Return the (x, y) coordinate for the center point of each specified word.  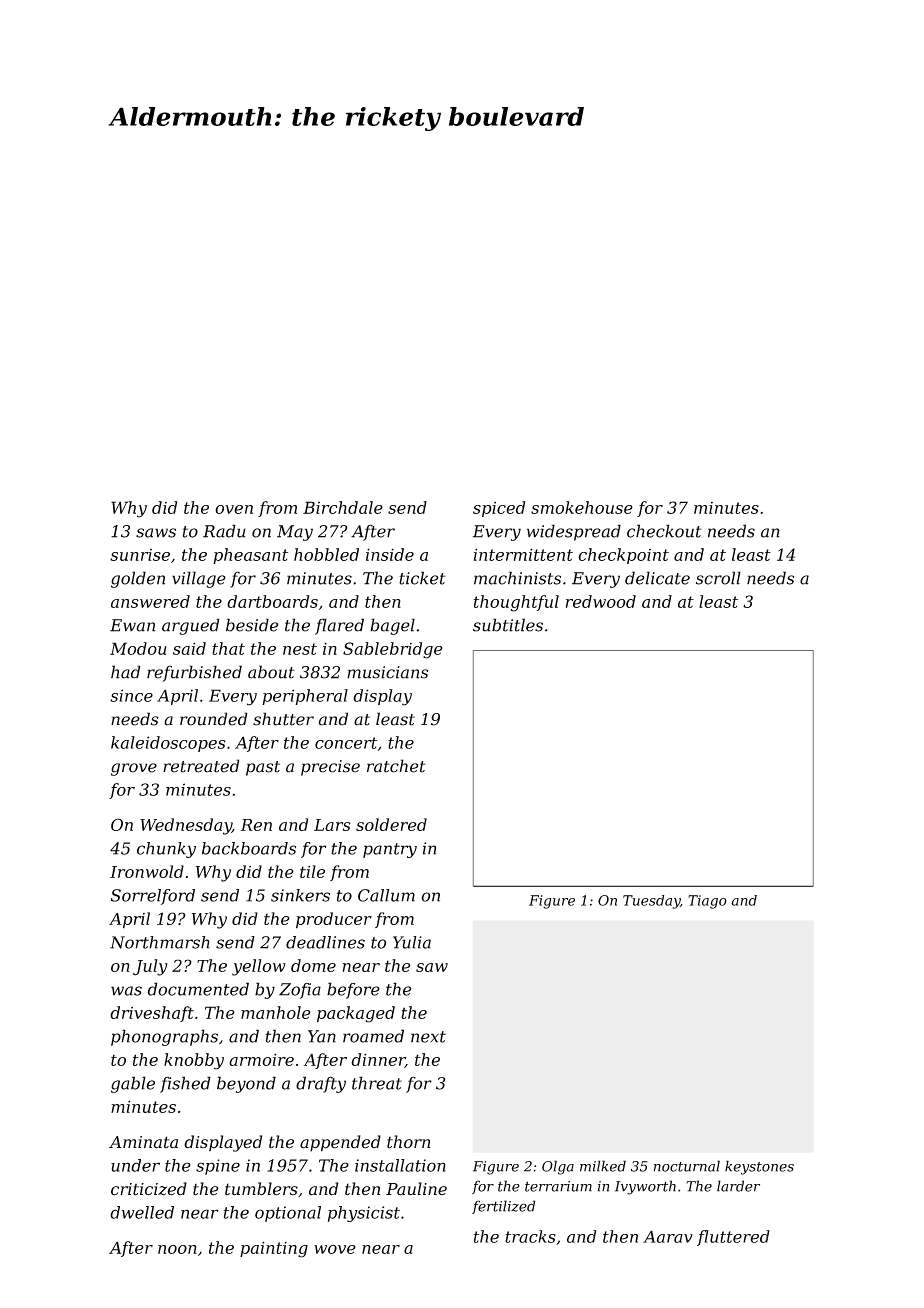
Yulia (412, 942)
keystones (759, 1167)
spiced (499, 509)
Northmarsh (160, 942)
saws (156, 533)
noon (177, 1249)
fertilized (503, 1207)
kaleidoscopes (168, 744)
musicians (387, 672)
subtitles (508, 625)
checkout (664, 531)
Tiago (707, 902)
